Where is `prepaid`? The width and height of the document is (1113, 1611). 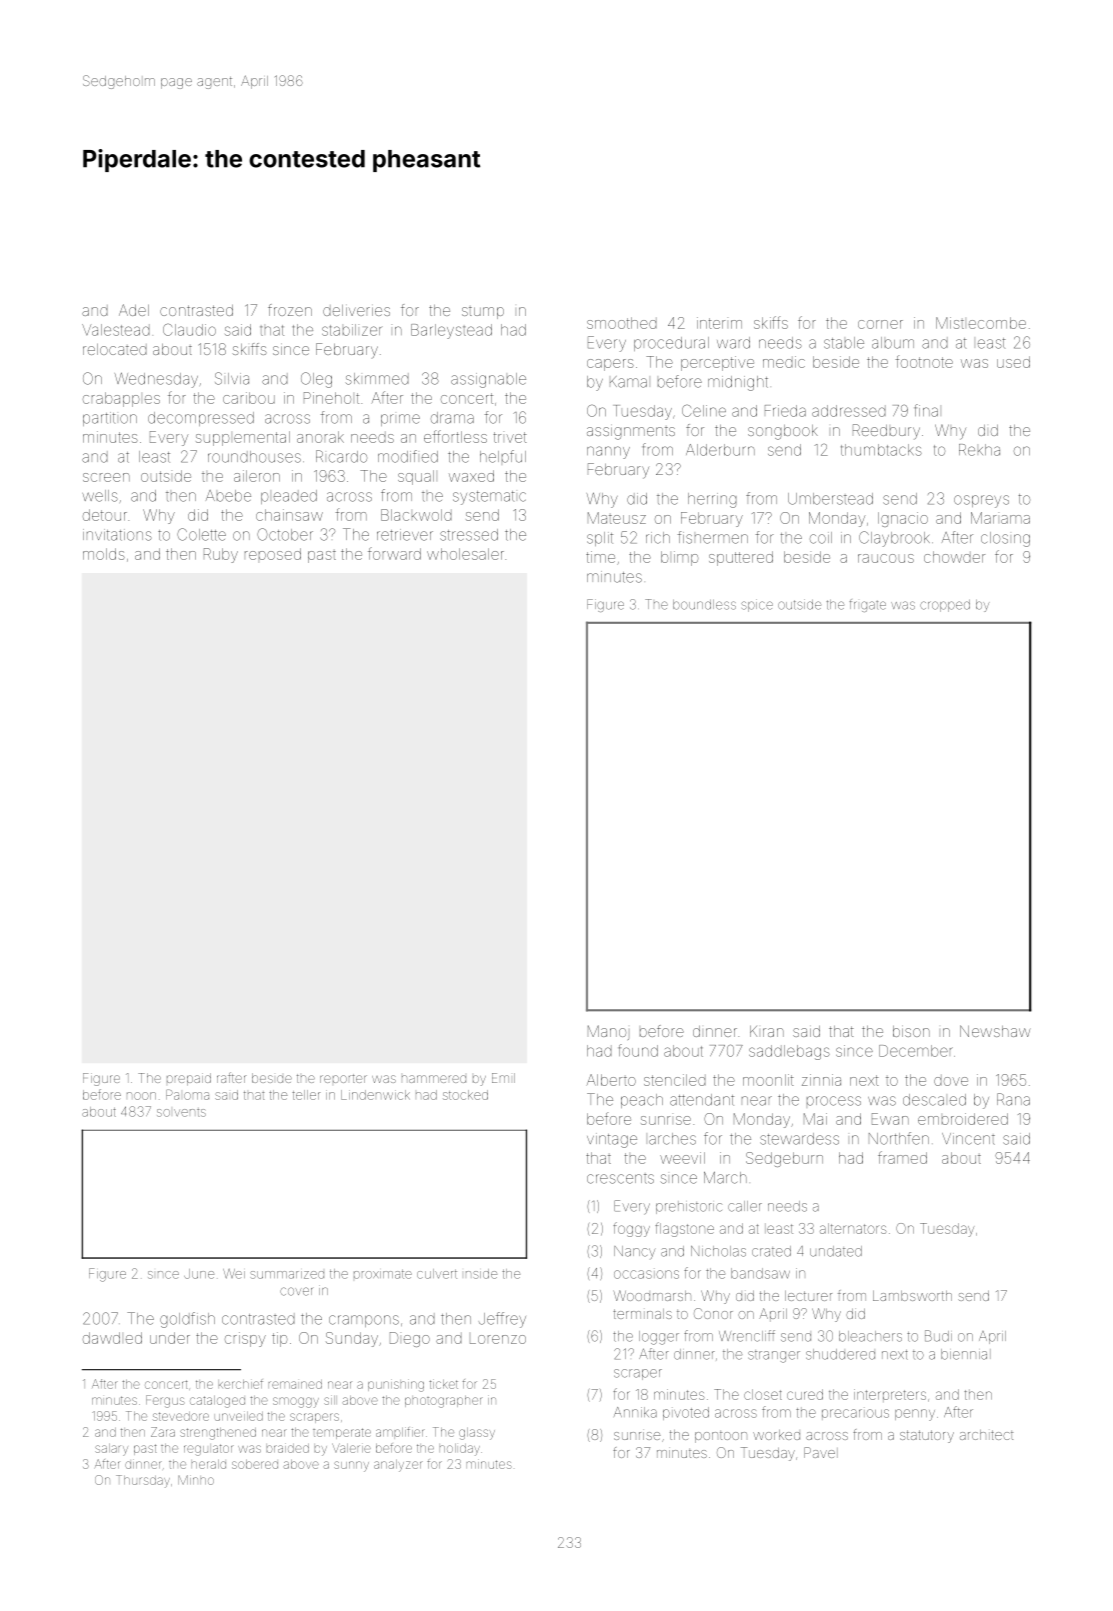
prepaid is located at coordinates (189, 1079).
